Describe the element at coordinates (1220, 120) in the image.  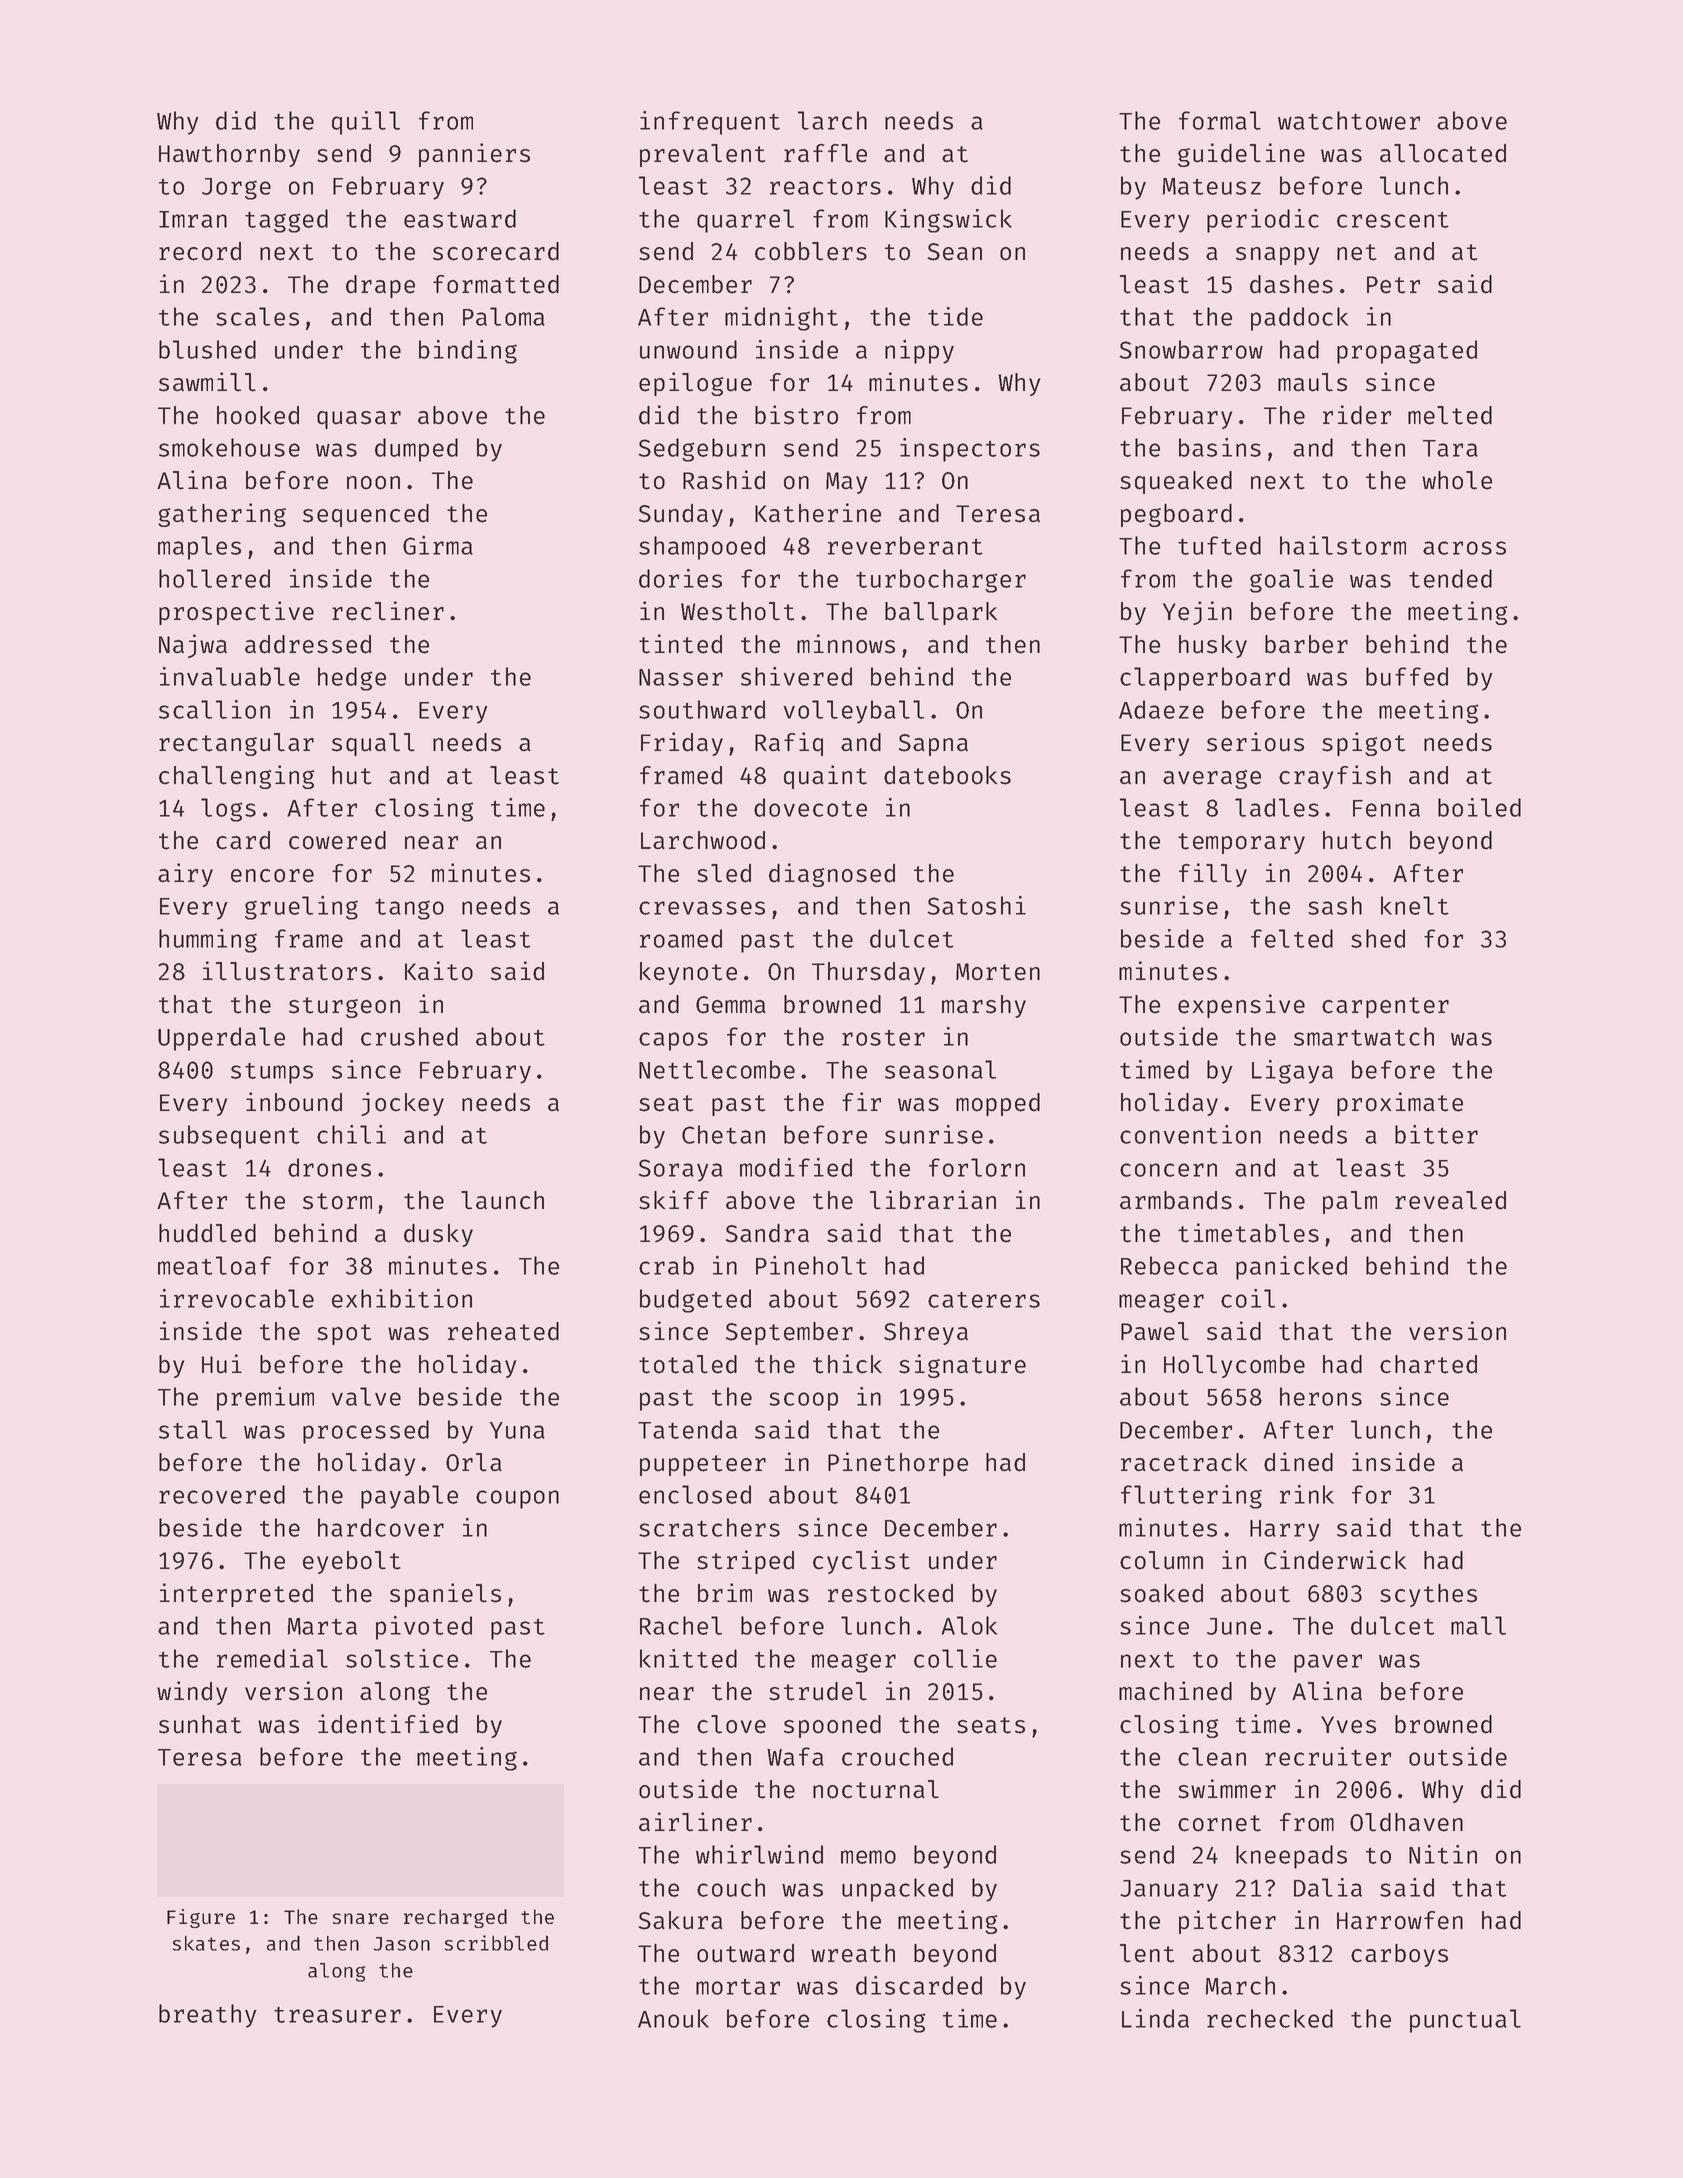
I see `formal` at that location.
